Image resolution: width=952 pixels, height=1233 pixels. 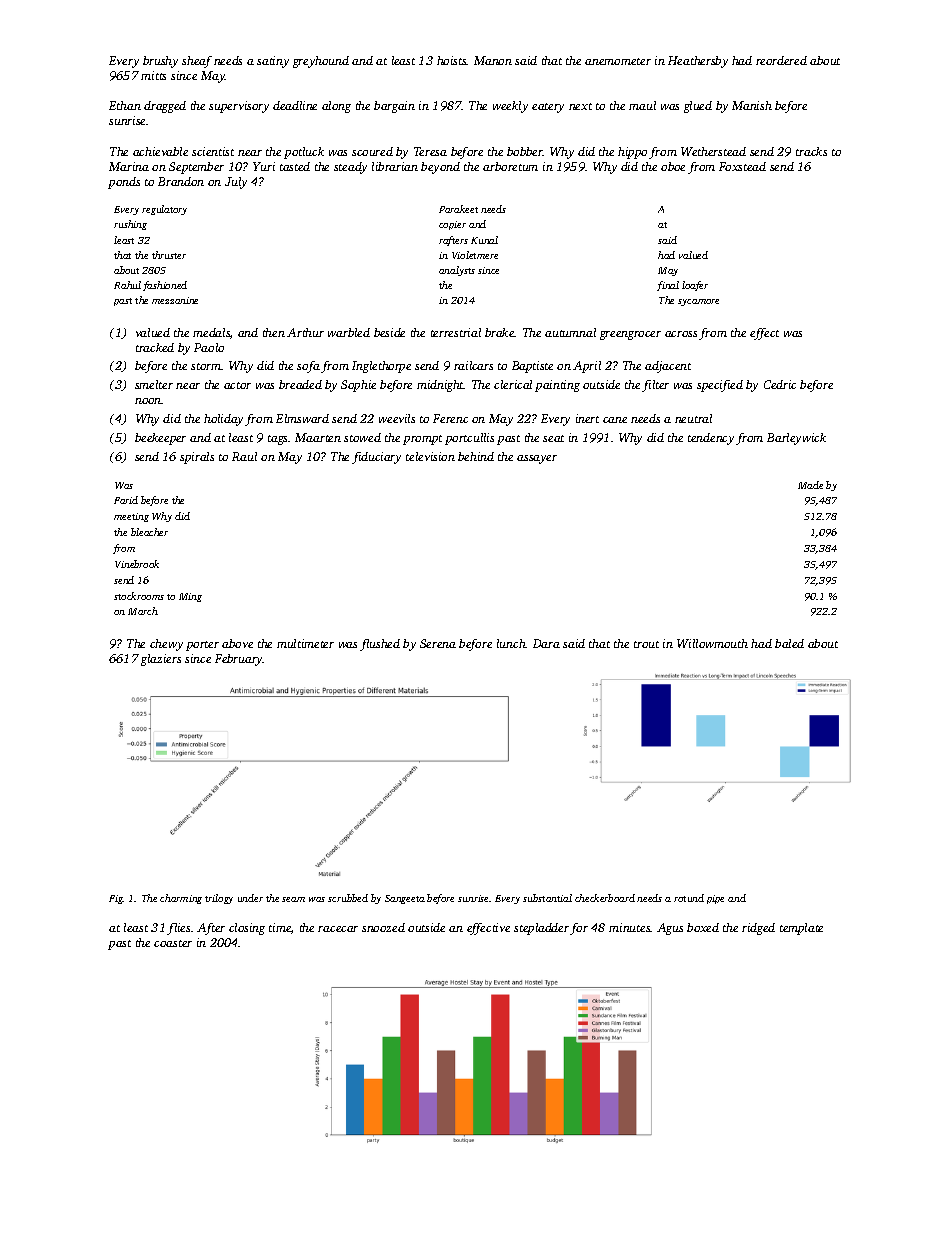 I want to click on Foxstead, so click(x=742, y=166).
